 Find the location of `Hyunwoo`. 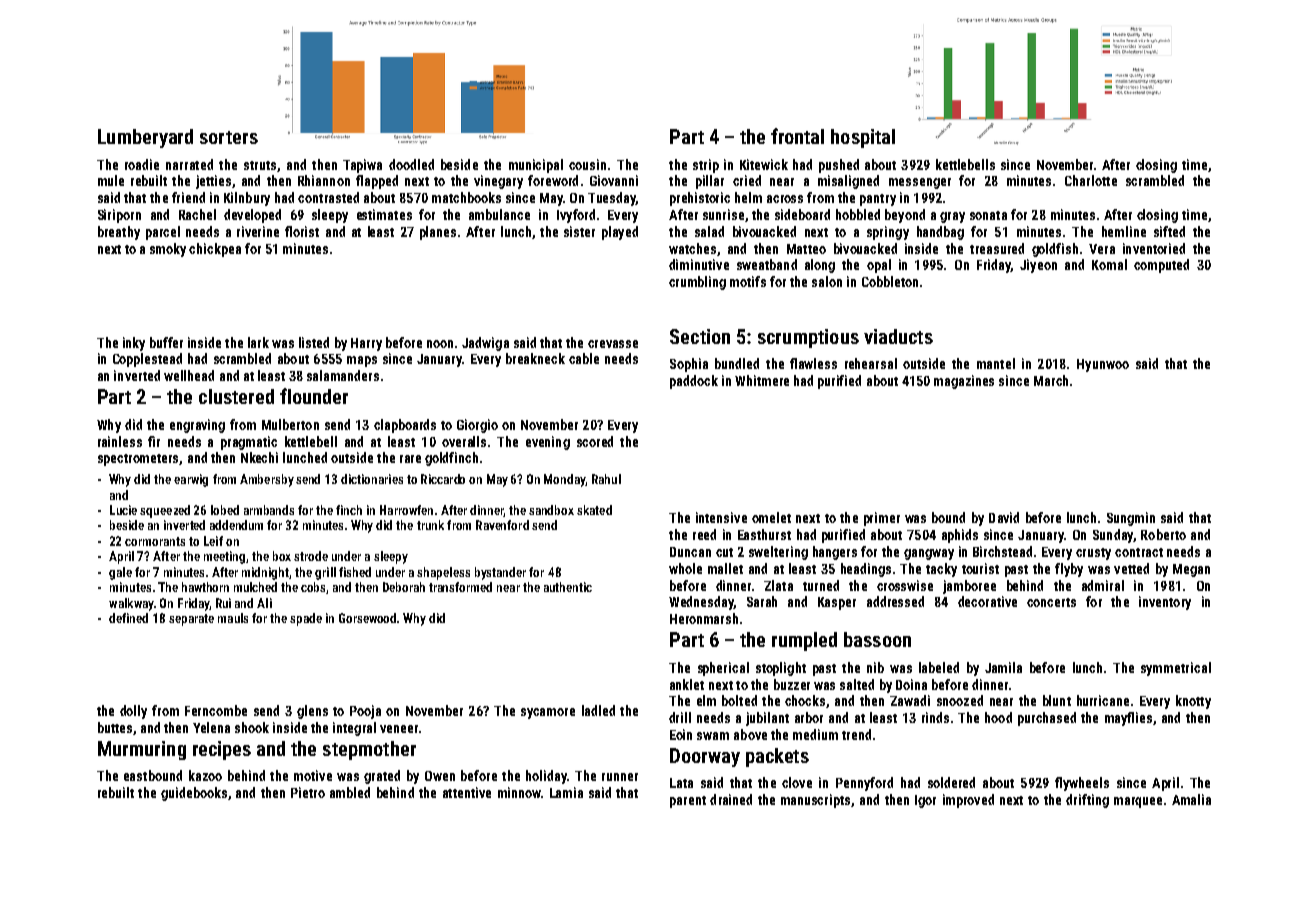

Hyunwoo is located at coordinates (1103, 365).
